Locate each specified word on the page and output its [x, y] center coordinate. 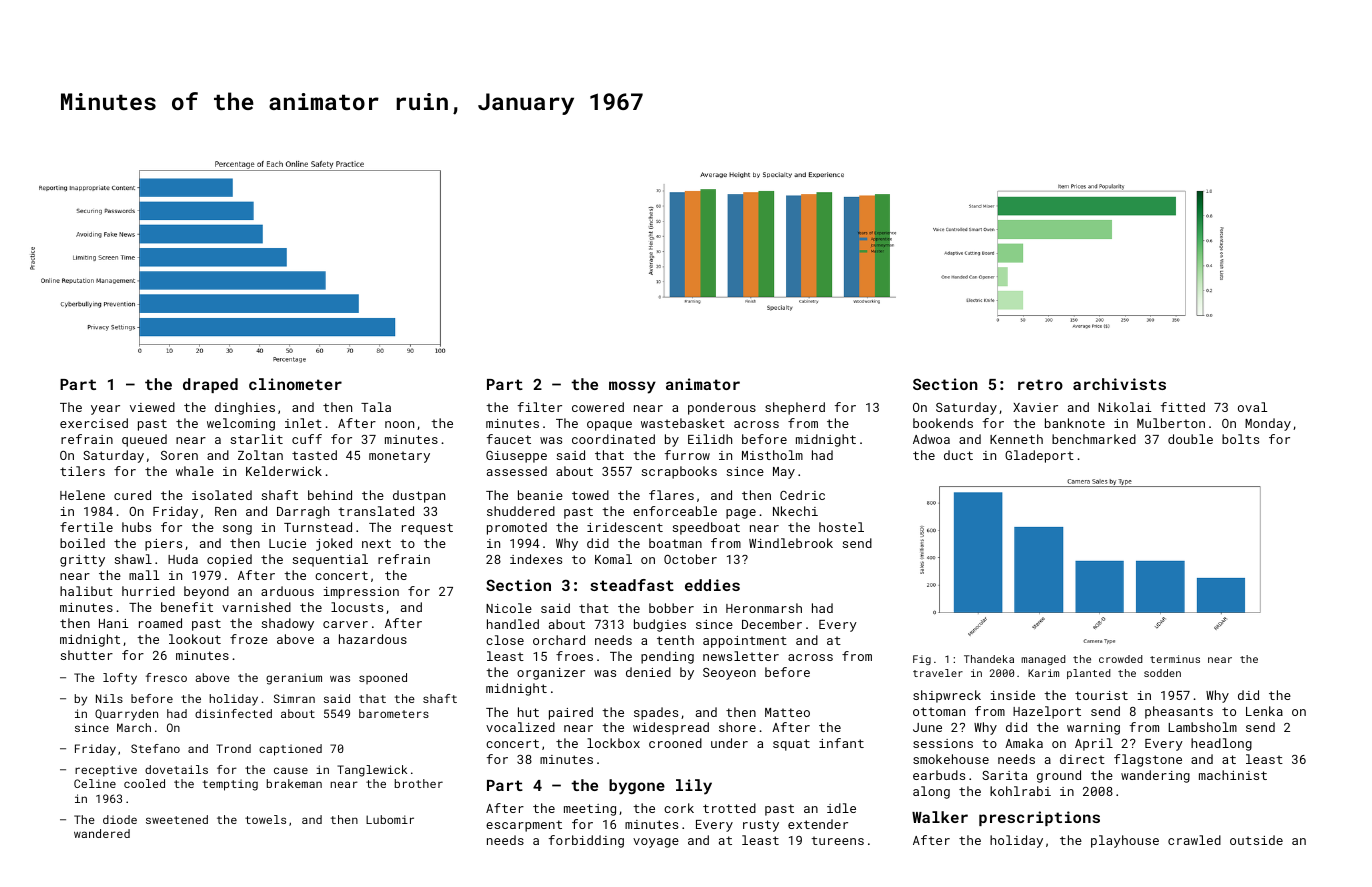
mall [144, 575]
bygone [637, 787]
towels [265, 819]
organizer [551, 674]
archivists [1119, 384]
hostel [841, 527]
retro [1040, 384]
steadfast [632, 585]
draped [210, 385]
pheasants [1179, 712]
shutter [87, 655]
